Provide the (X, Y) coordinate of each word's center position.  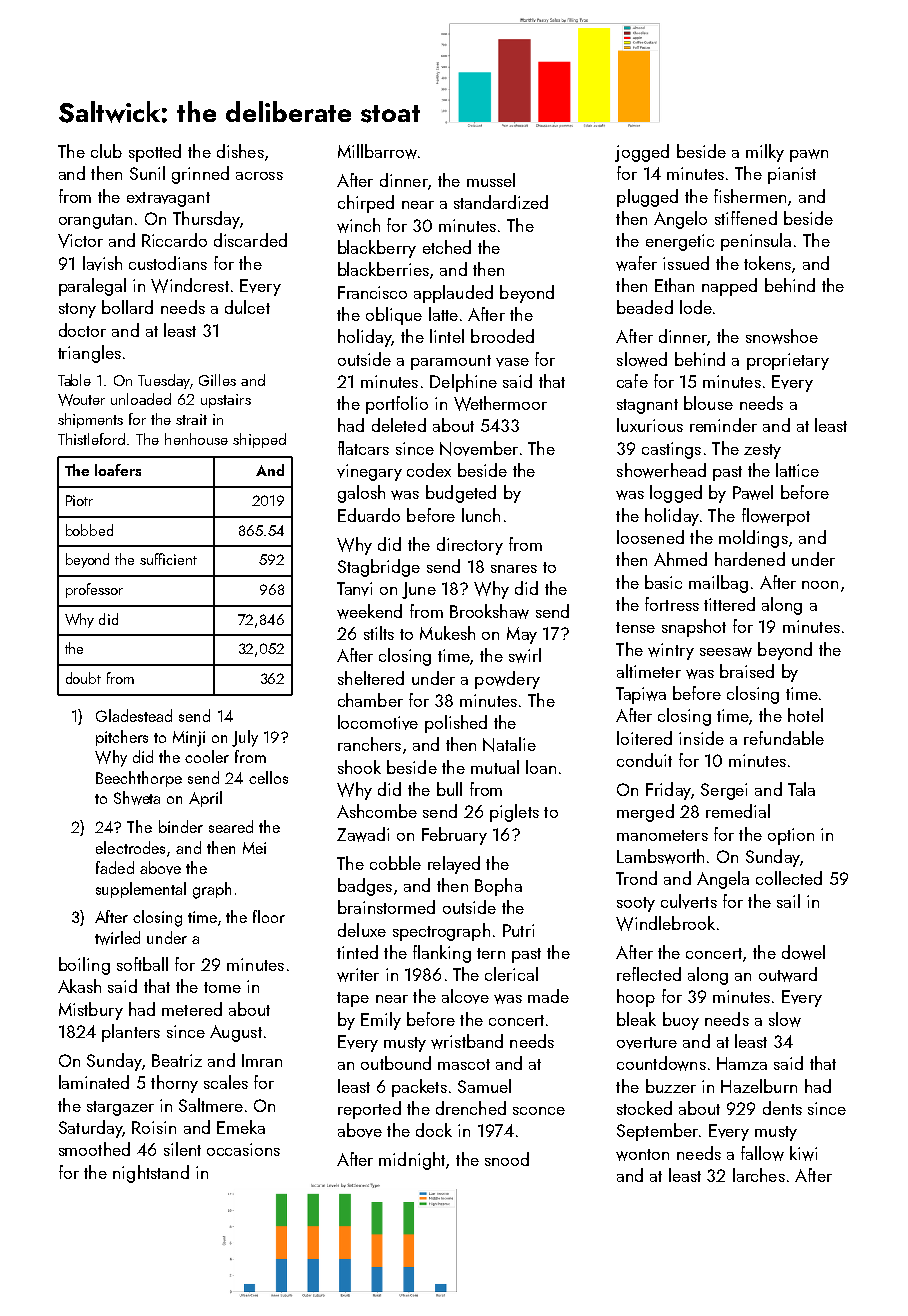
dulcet (247, 307)
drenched (471, 1108)
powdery (507, 680)
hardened (750, 559)
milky (765, 153)
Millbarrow (377, 151)
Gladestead (134, 715)
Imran (262, 1060)
